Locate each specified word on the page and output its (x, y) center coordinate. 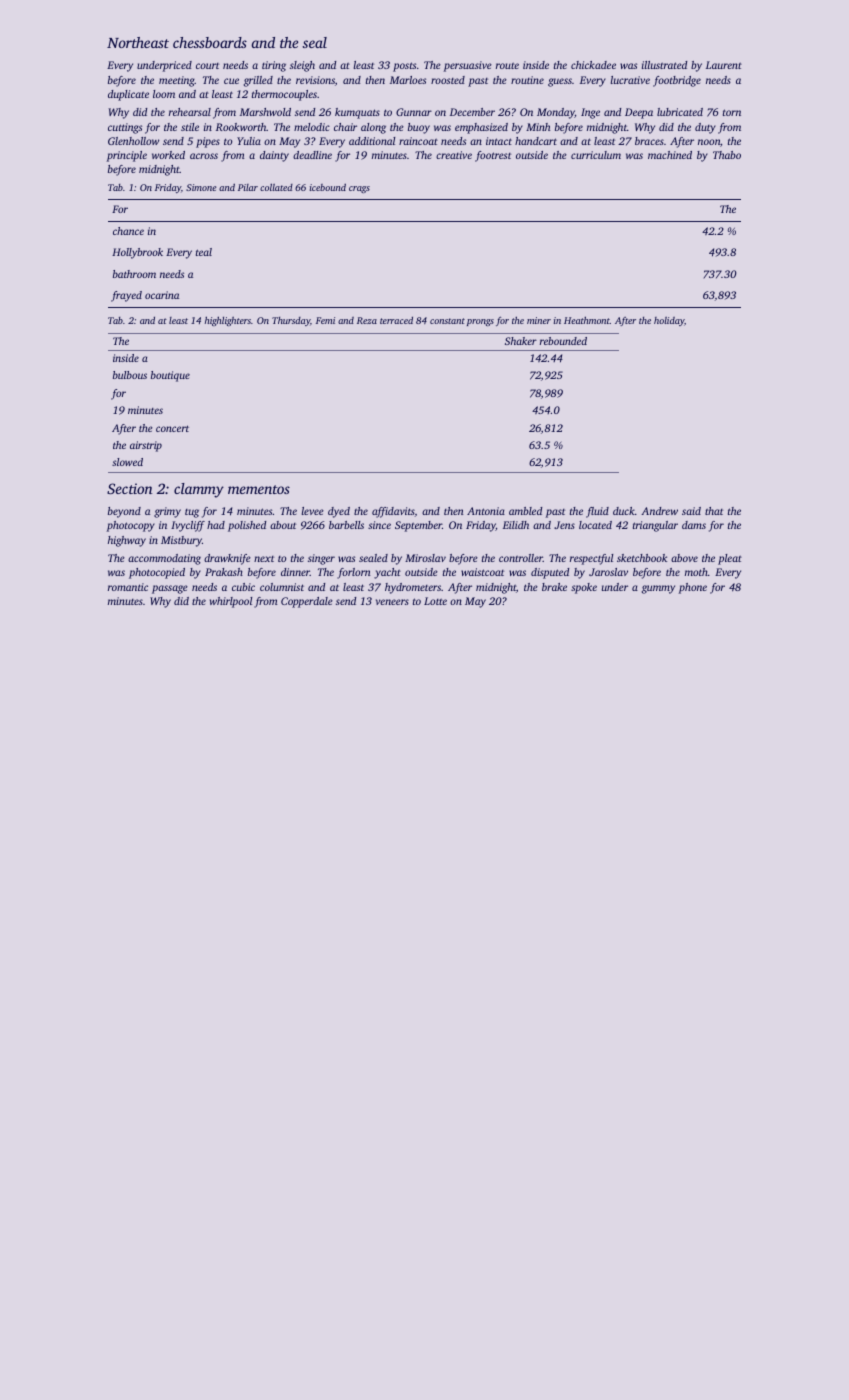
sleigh (302, 66)
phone (693, 588)
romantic (128, 587)
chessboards (210, 42)
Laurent (724, 65)
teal (204, 252)
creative (454, 155)
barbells (346, 525)
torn (732, 112)
